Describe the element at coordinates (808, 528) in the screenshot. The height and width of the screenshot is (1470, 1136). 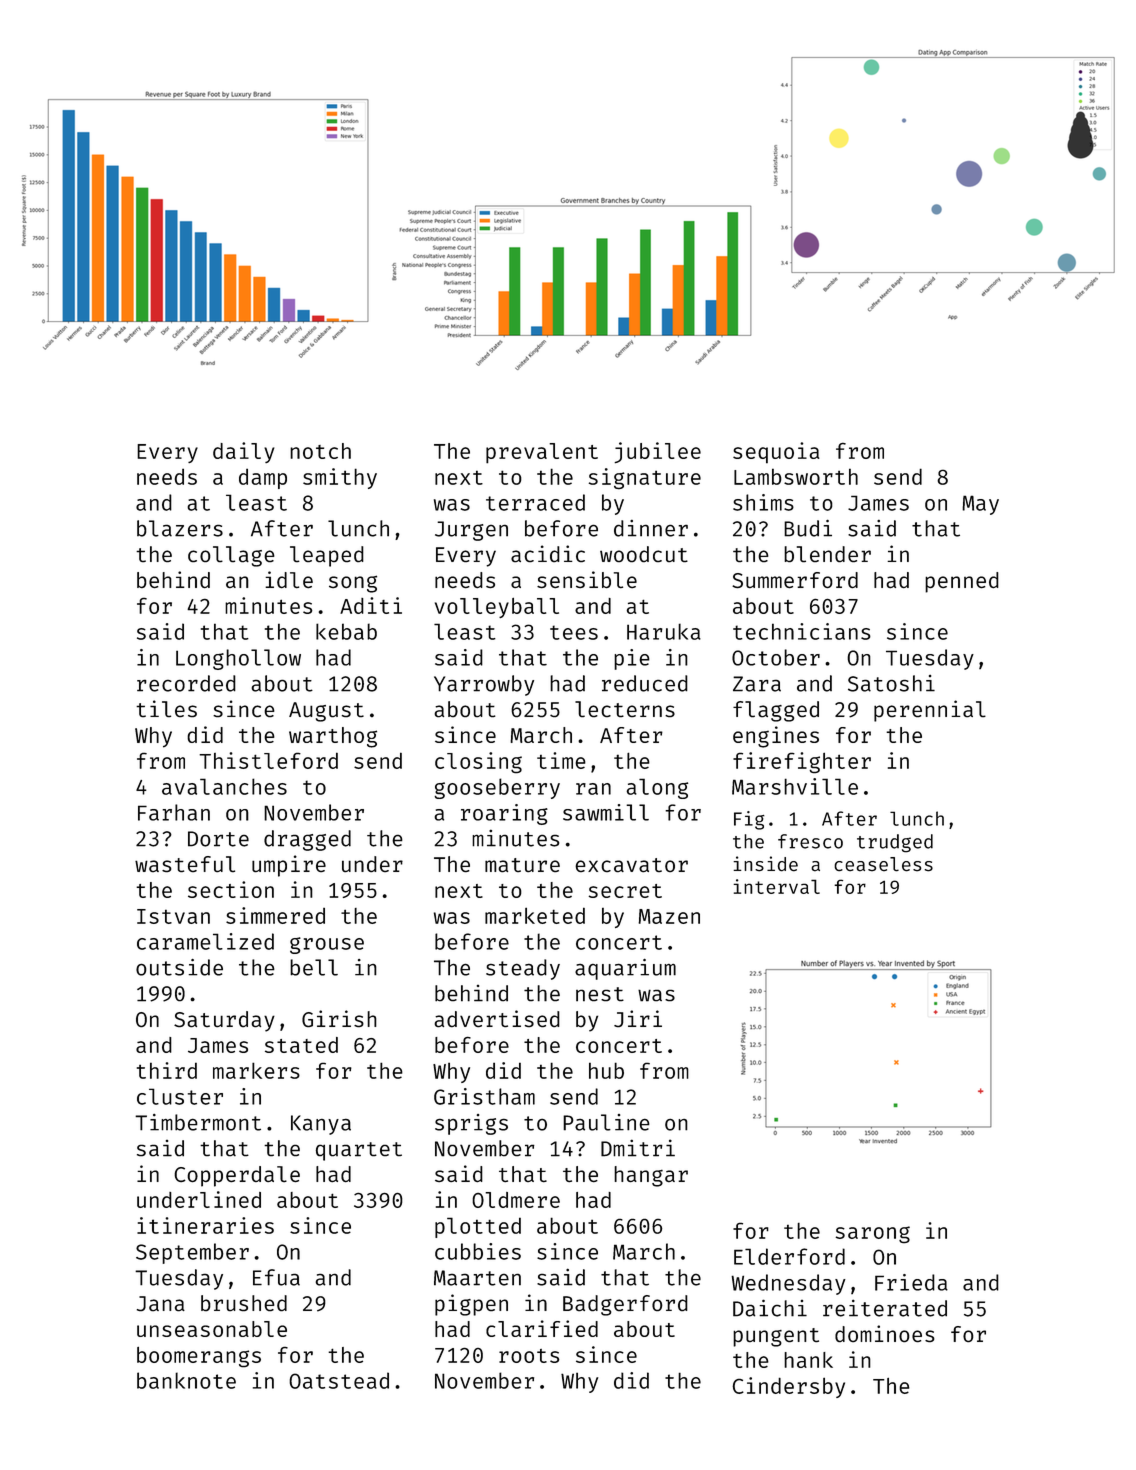
I see `Budi` at that location.
